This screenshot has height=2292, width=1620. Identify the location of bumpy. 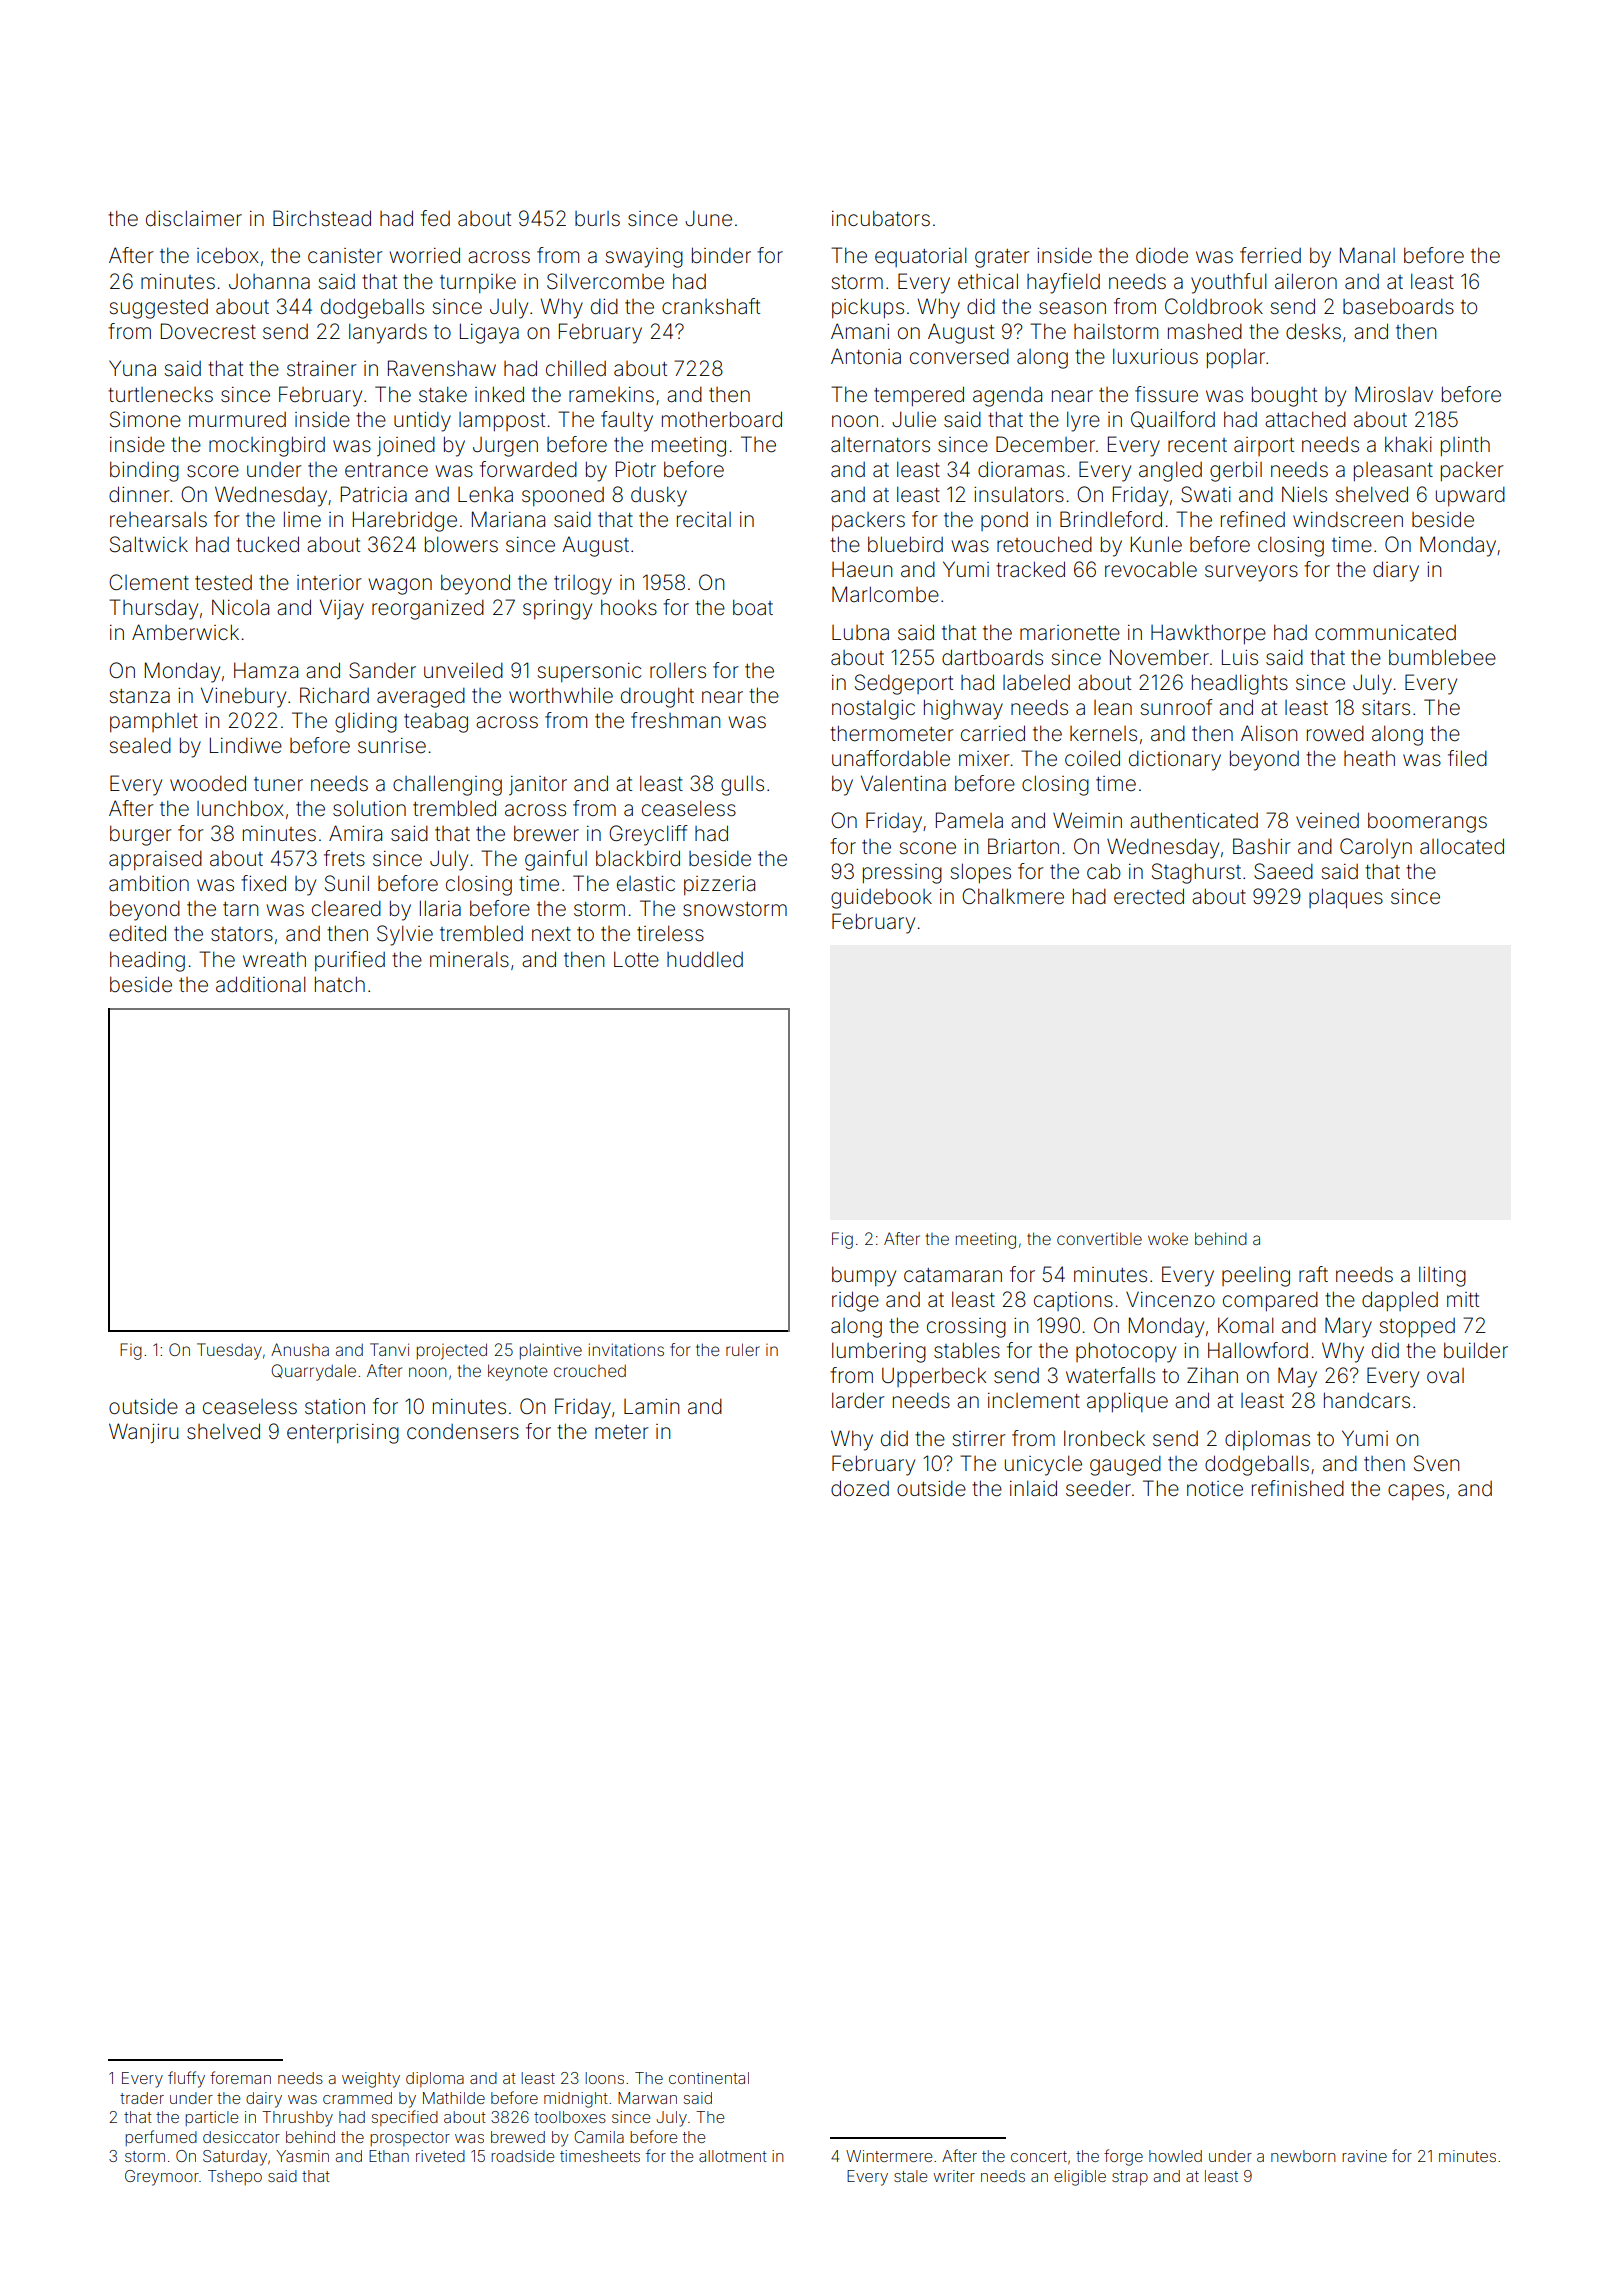
(864, 1276).
